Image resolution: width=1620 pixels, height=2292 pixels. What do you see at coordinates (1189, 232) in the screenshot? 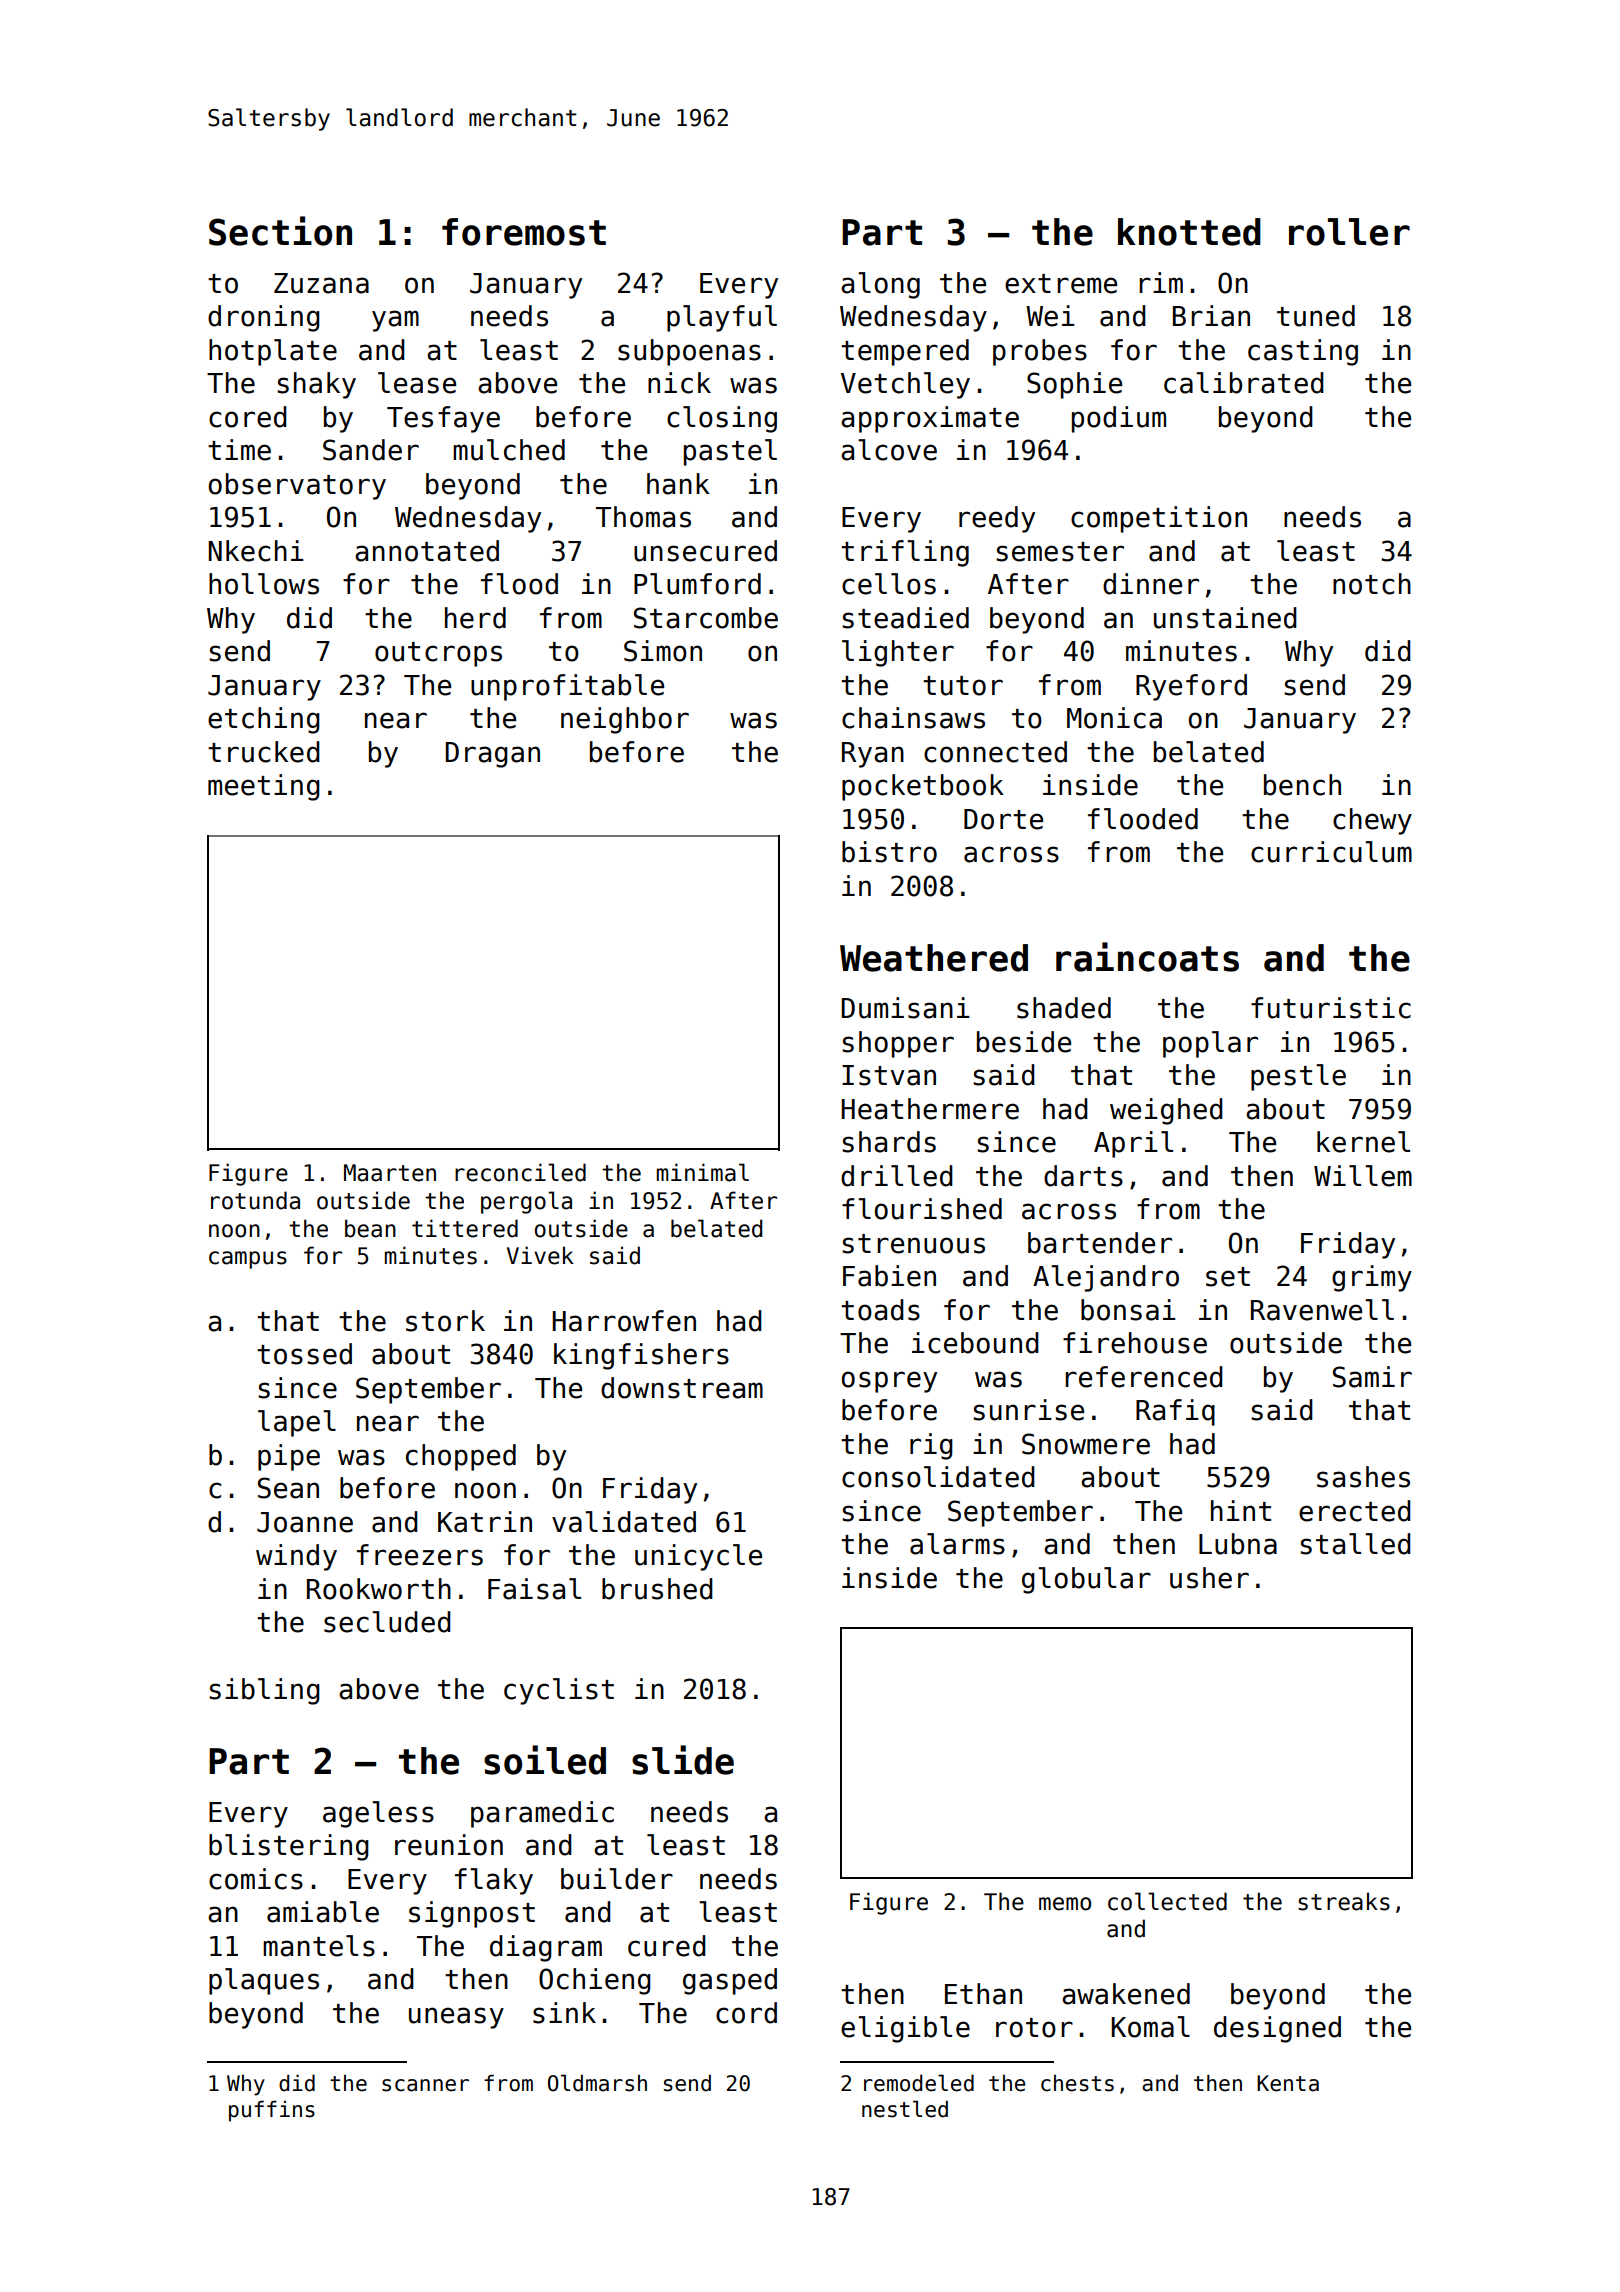
I see `knotted` at bounding box center [1189, 232].
